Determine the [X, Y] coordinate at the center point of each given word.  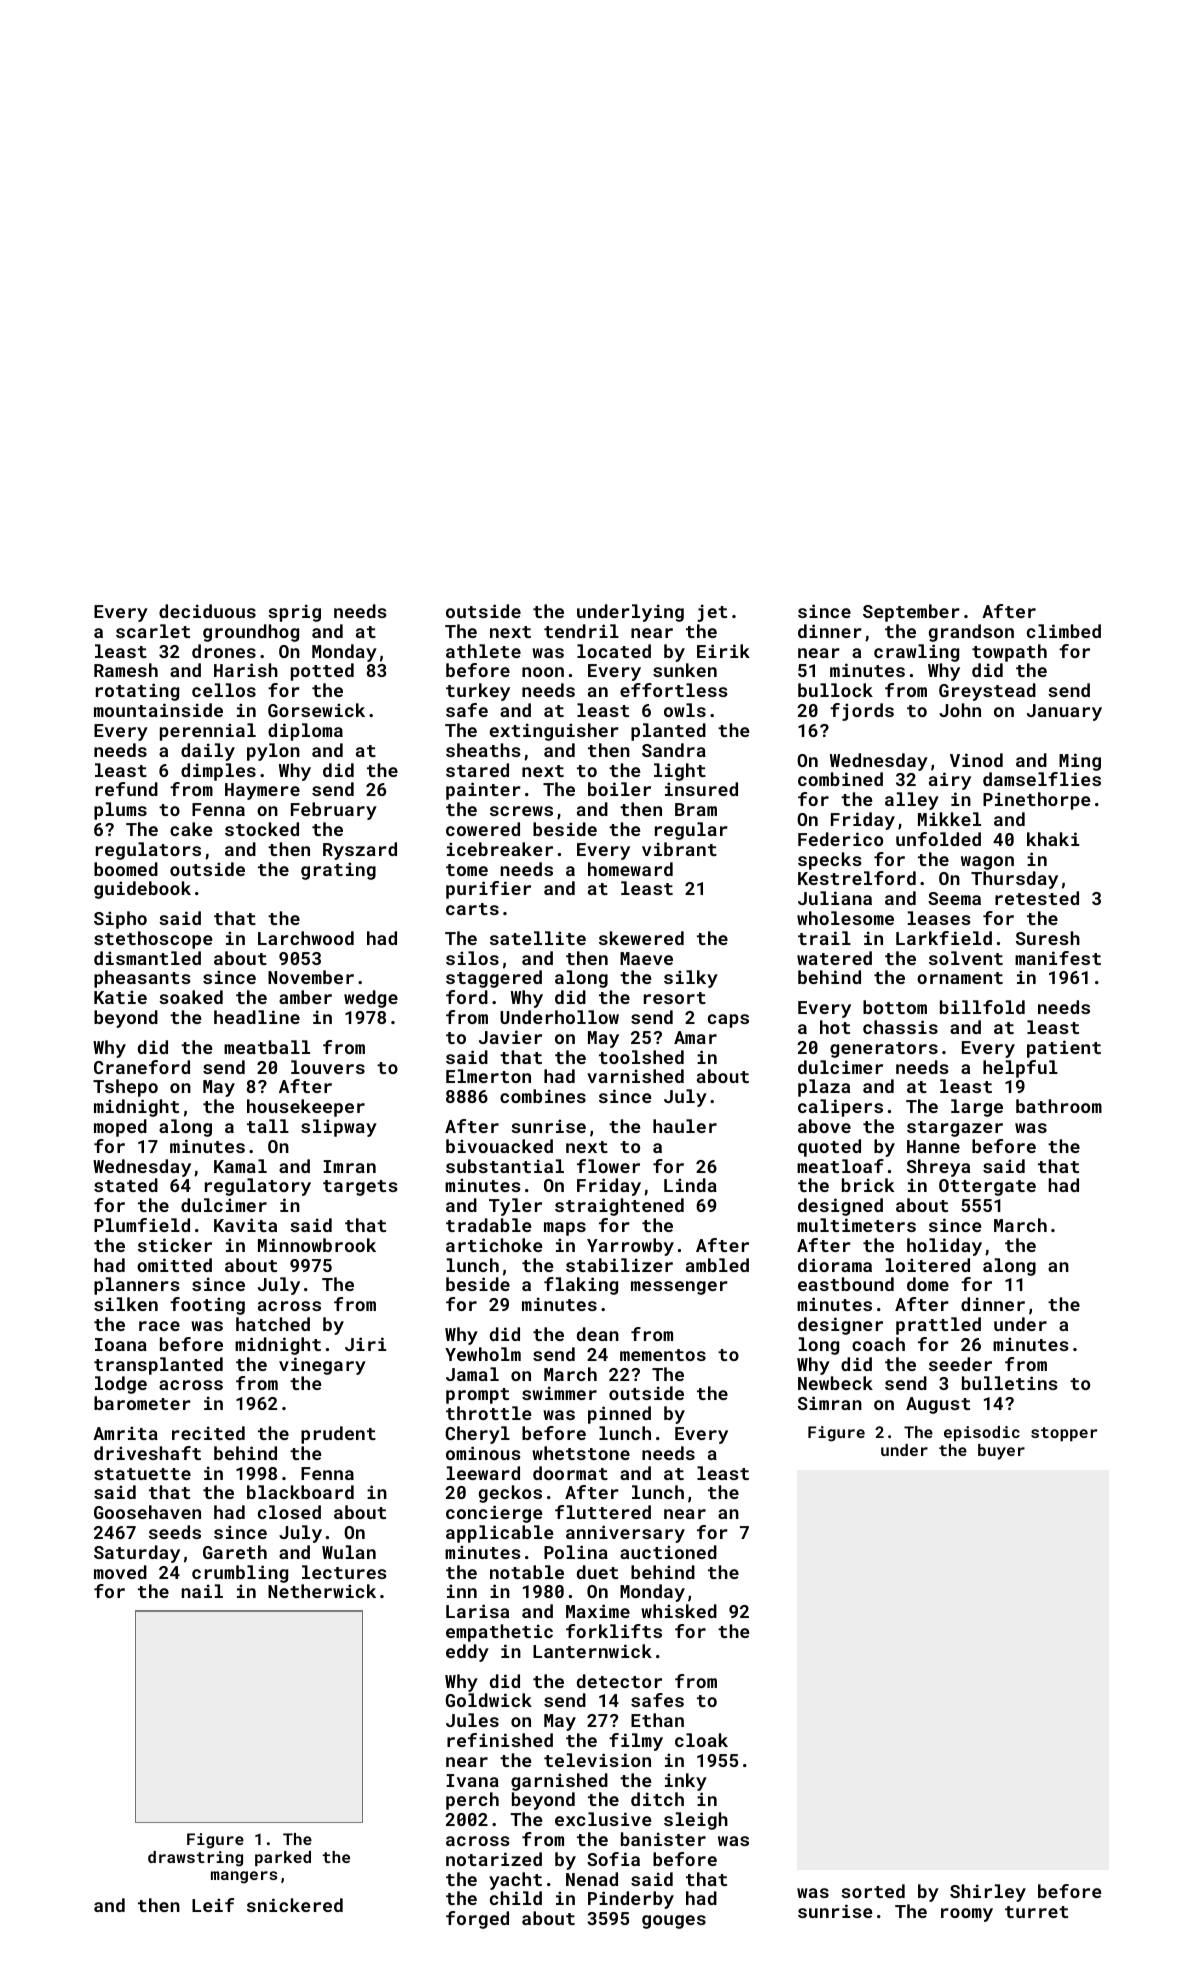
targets [360, 1188]
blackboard [300, 1492]
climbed [1064, 631]
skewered [641, 938]
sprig [294, 613]
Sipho [120, 920]
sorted [873, 1891]
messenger [679, 1288]
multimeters [856, 1225]
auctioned [668, 1552]
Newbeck [835, 1383]
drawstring [195, 1859]
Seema [954, 898]
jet [712, 613]
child [516, 1898]
